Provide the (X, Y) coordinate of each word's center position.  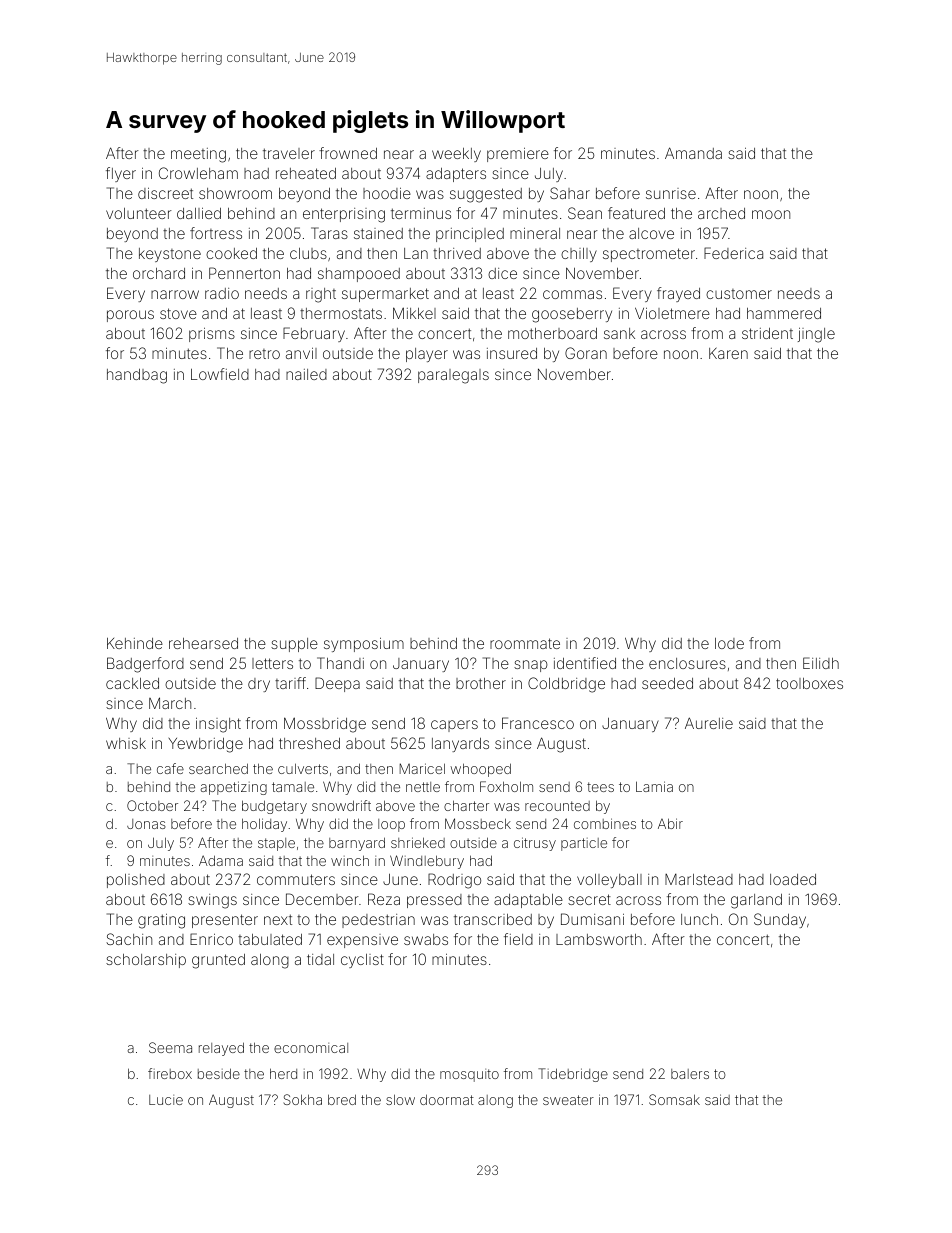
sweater (568, 1100)
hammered (784, 313)
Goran (586, 353)
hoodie (387, 193)
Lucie (166, 1100)
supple (294, 645)
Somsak (674, 1099)
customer (739, 294)
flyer (121, 174)
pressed (434, 901)
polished (136, 881)
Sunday (780, 920)
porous (130, 316)
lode (729, 643)
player (427, 355)
